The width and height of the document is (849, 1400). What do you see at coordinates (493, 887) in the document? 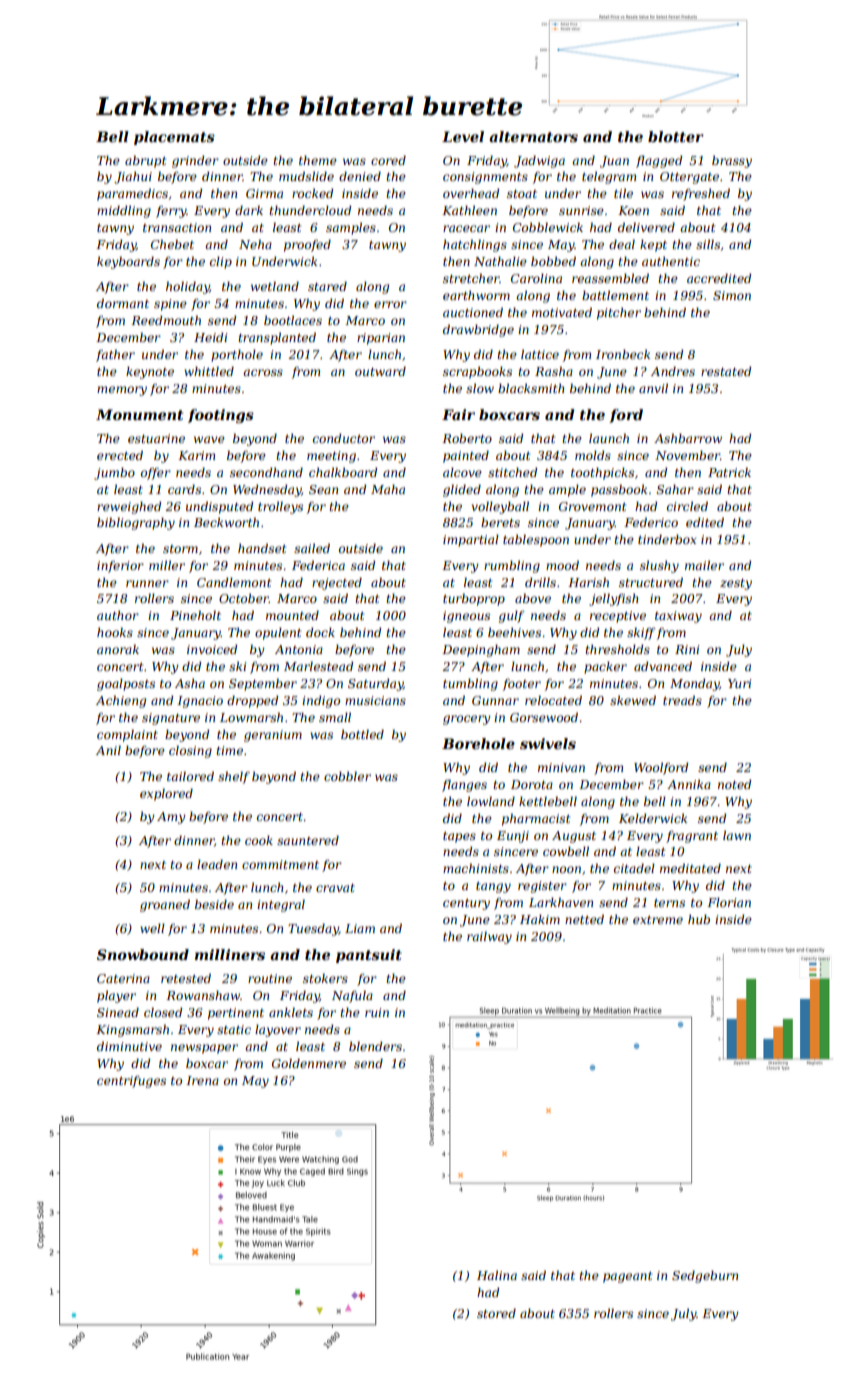
I see `tangy` at bounding box center [493, 887].
